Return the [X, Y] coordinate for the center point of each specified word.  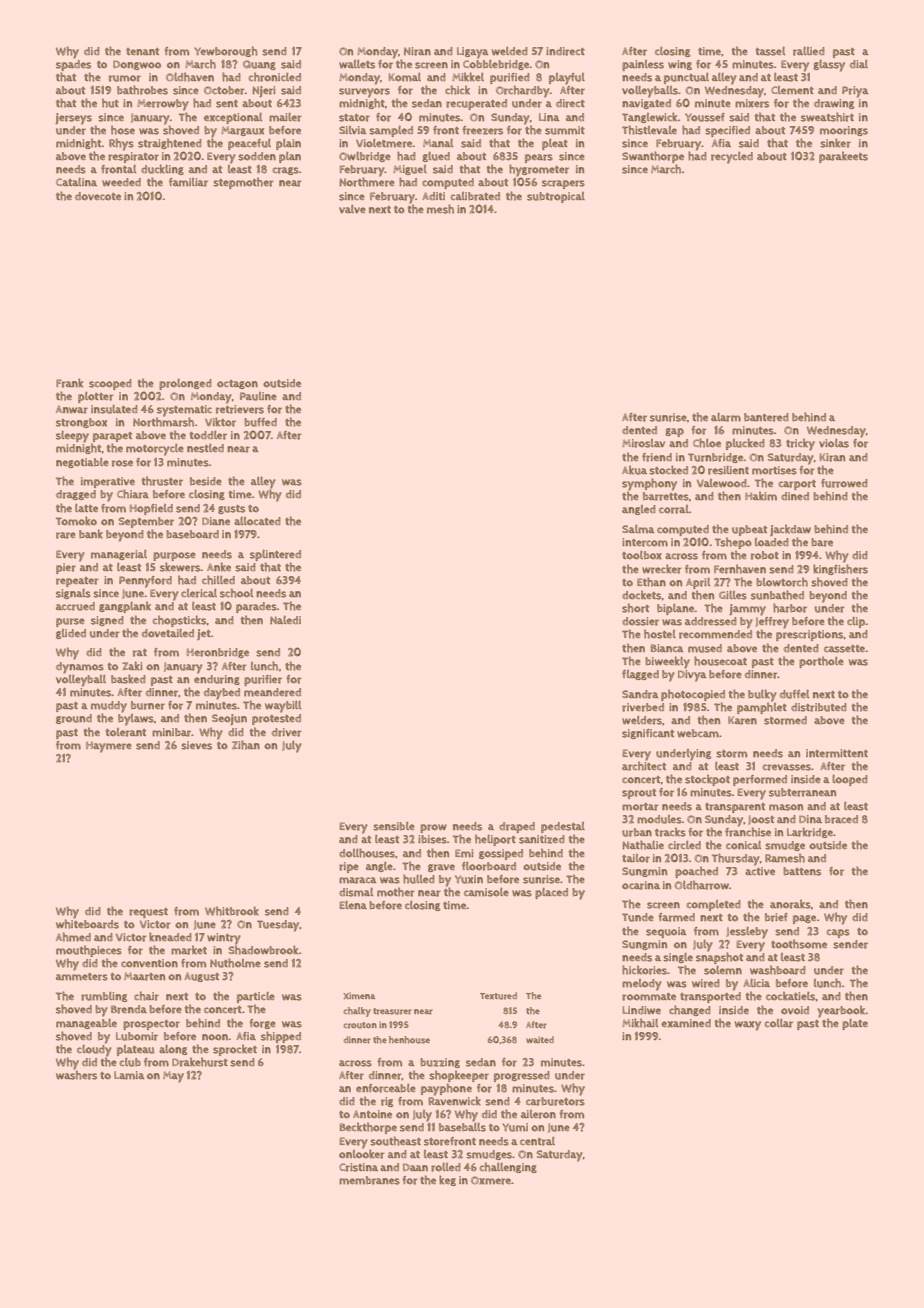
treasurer [392, 1011]
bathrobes [142, 90]
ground [74, 719]
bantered [766, 417]
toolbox [642, 555]
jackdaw [790, 530]
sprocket [235, 1050]
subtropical [556, 197]
